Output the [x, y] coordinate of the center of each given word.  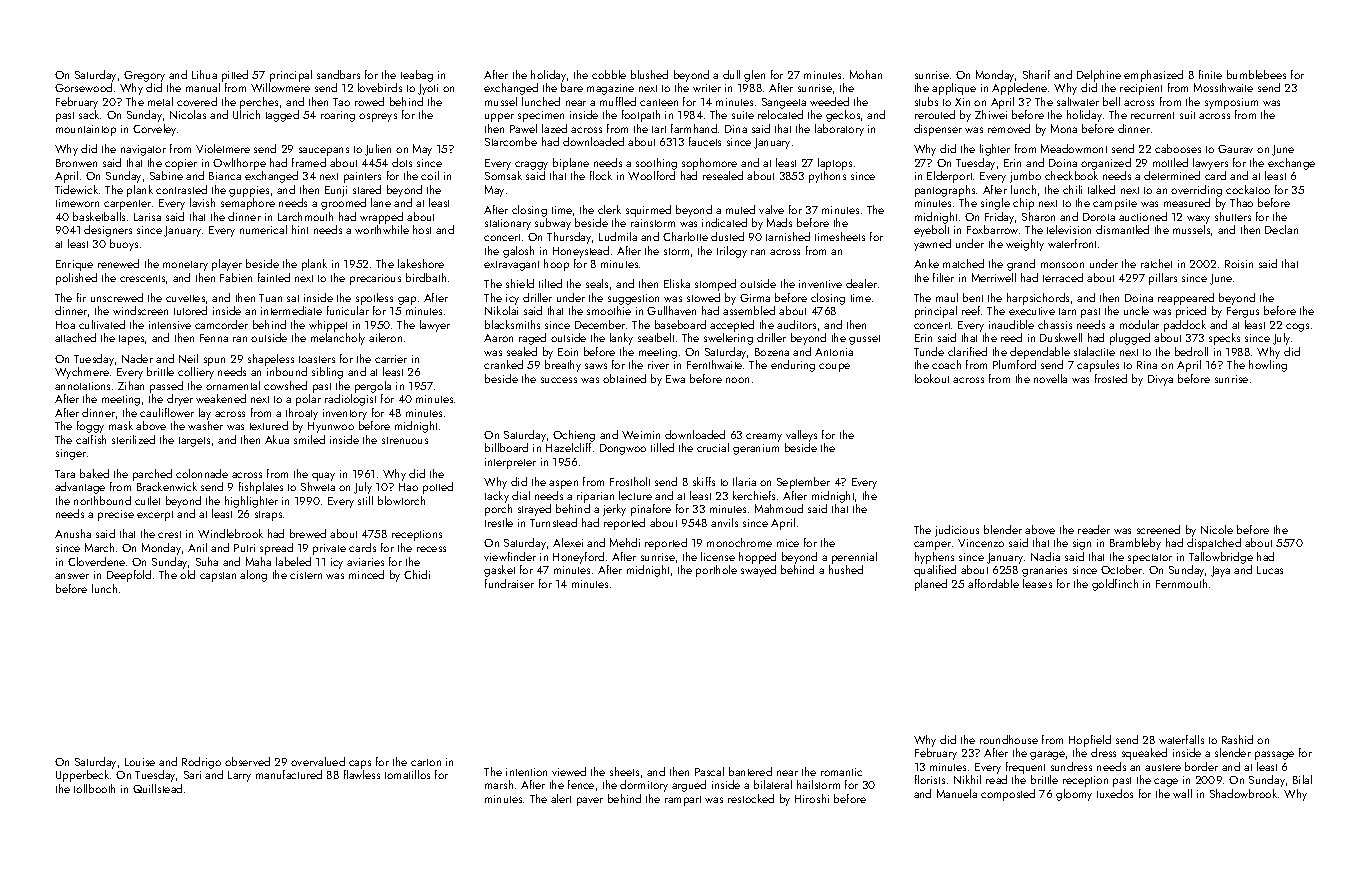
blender [1003, 529]
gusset [864, 340]
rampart [683, 801]
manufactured [289, 774]
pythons [827, 177]
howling [1268, 366]
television [1069, 229]
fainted [274, 277]
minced [366, 574]
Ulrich [246, 114]
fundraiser [509, 583]
